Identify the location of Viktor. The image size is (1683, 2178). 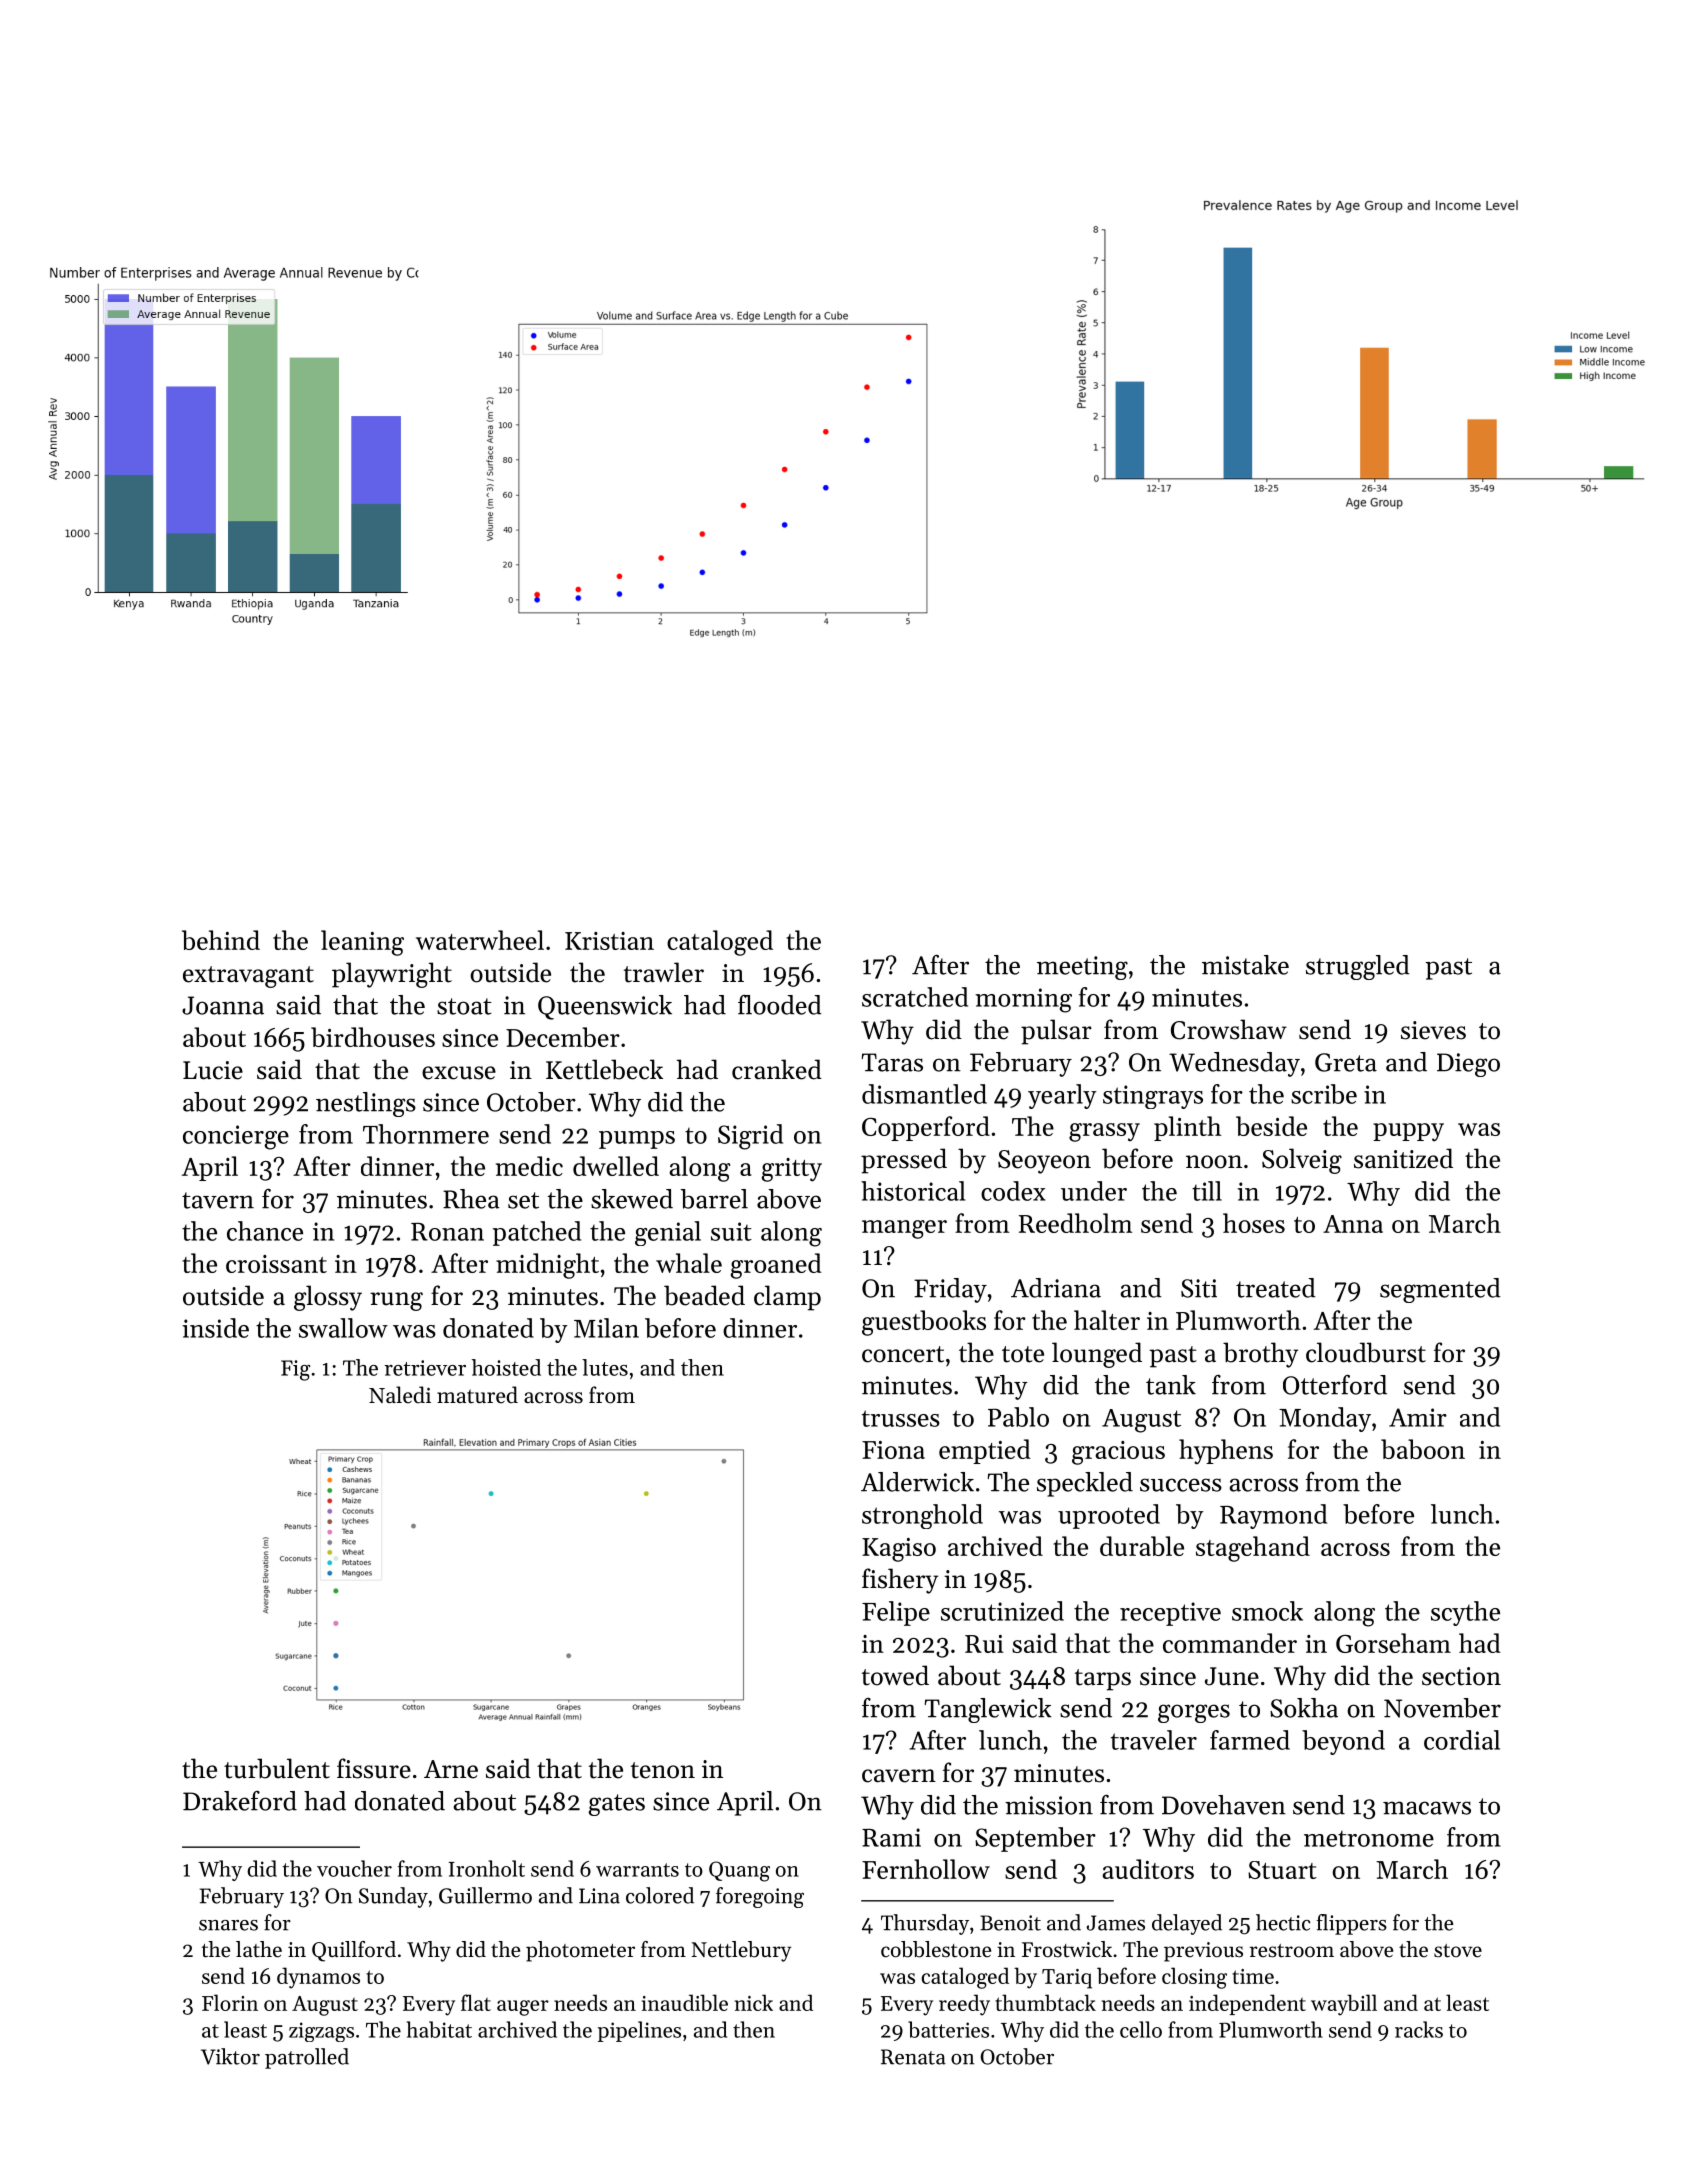
(230, 2056).
